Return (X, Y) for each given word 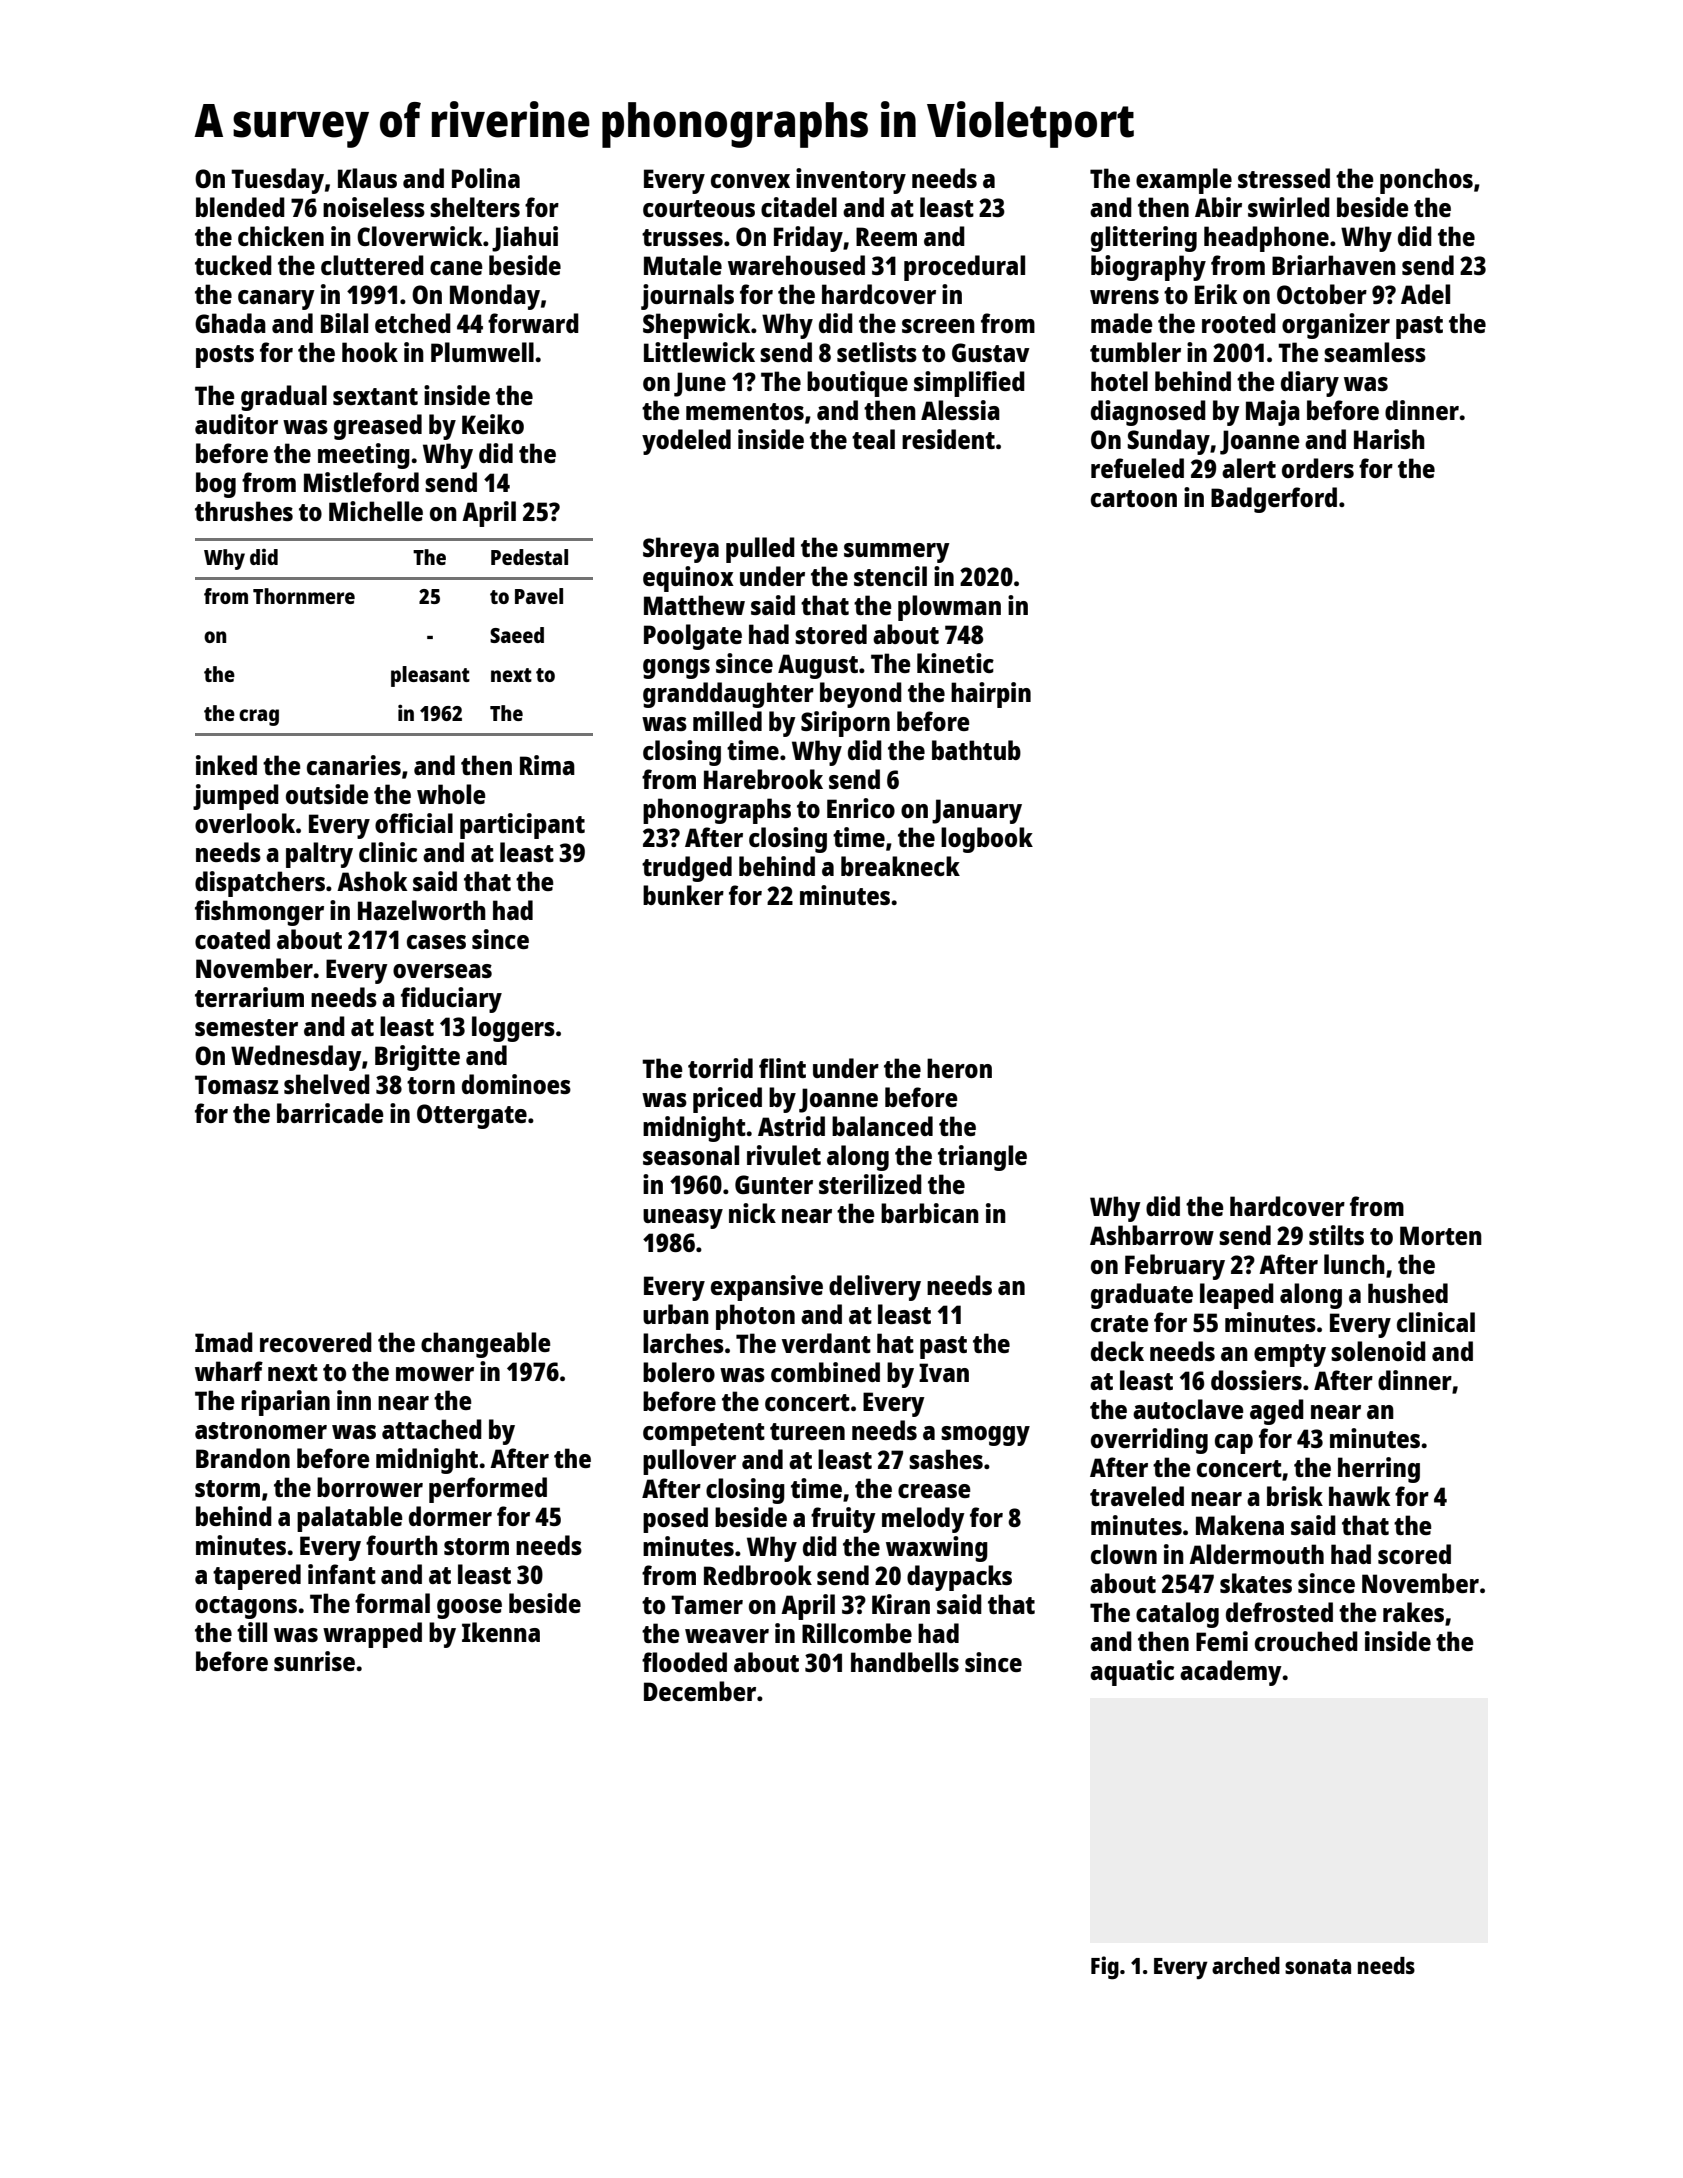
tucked (233, 265)
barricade (330, 1113)
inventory (851, 181)
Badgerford (1274, 500)
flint (782, 1068)
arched (1246, 1965)
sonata (1318, 1966)
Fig (1105, 1968)
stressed (1284, 178)
